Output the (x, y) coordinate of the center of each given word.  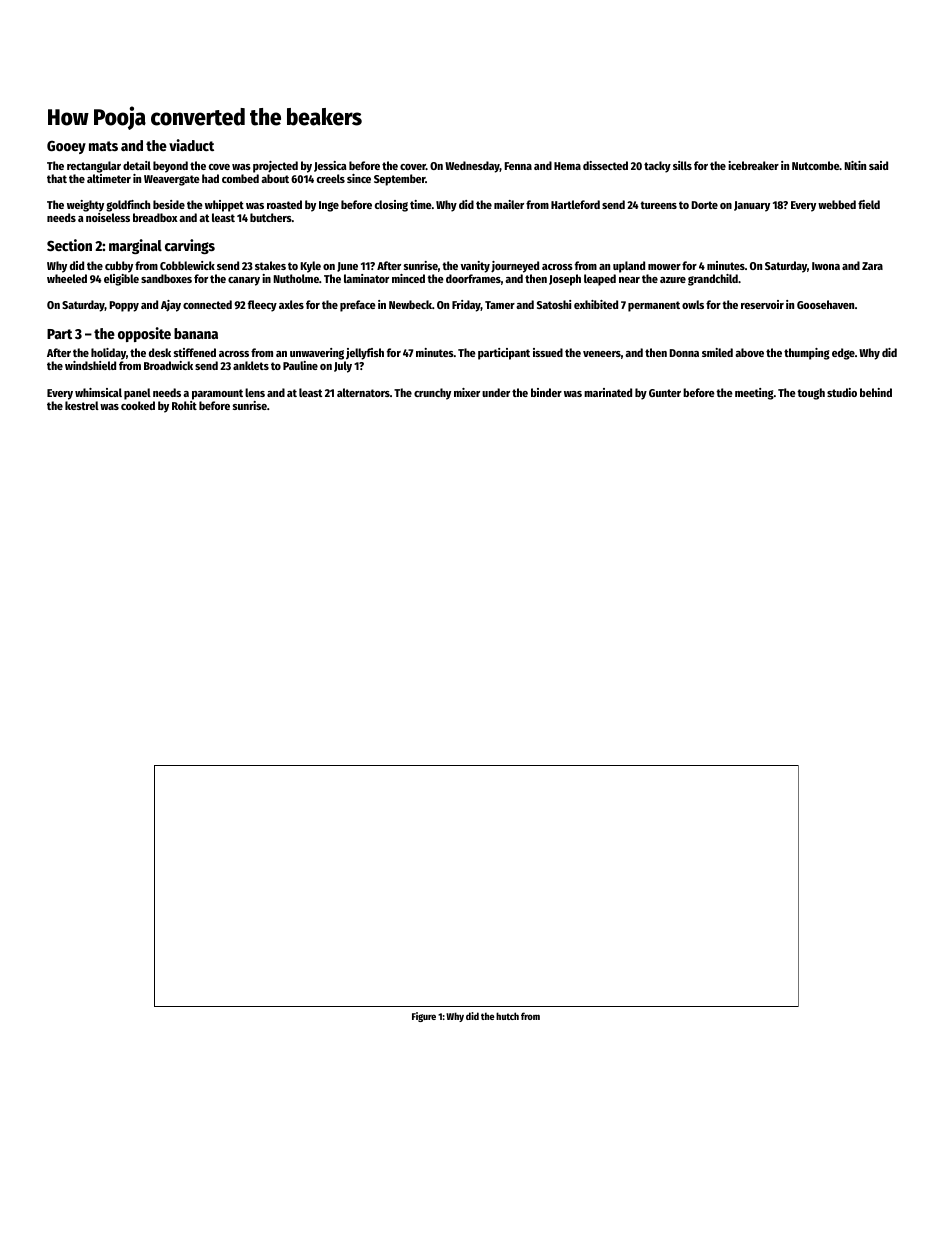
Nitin (855, 165)
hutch (507, 1016)
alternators (363, 392)
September (400, 180)
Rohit (184, 405)
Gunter (665, 393)
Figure (424, 1017)
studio (842, 392)
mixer (467, 392)
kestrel (82, 405)
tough (811, 394)
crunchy (432, 394)
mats (103, 146)
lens (255, 392)
